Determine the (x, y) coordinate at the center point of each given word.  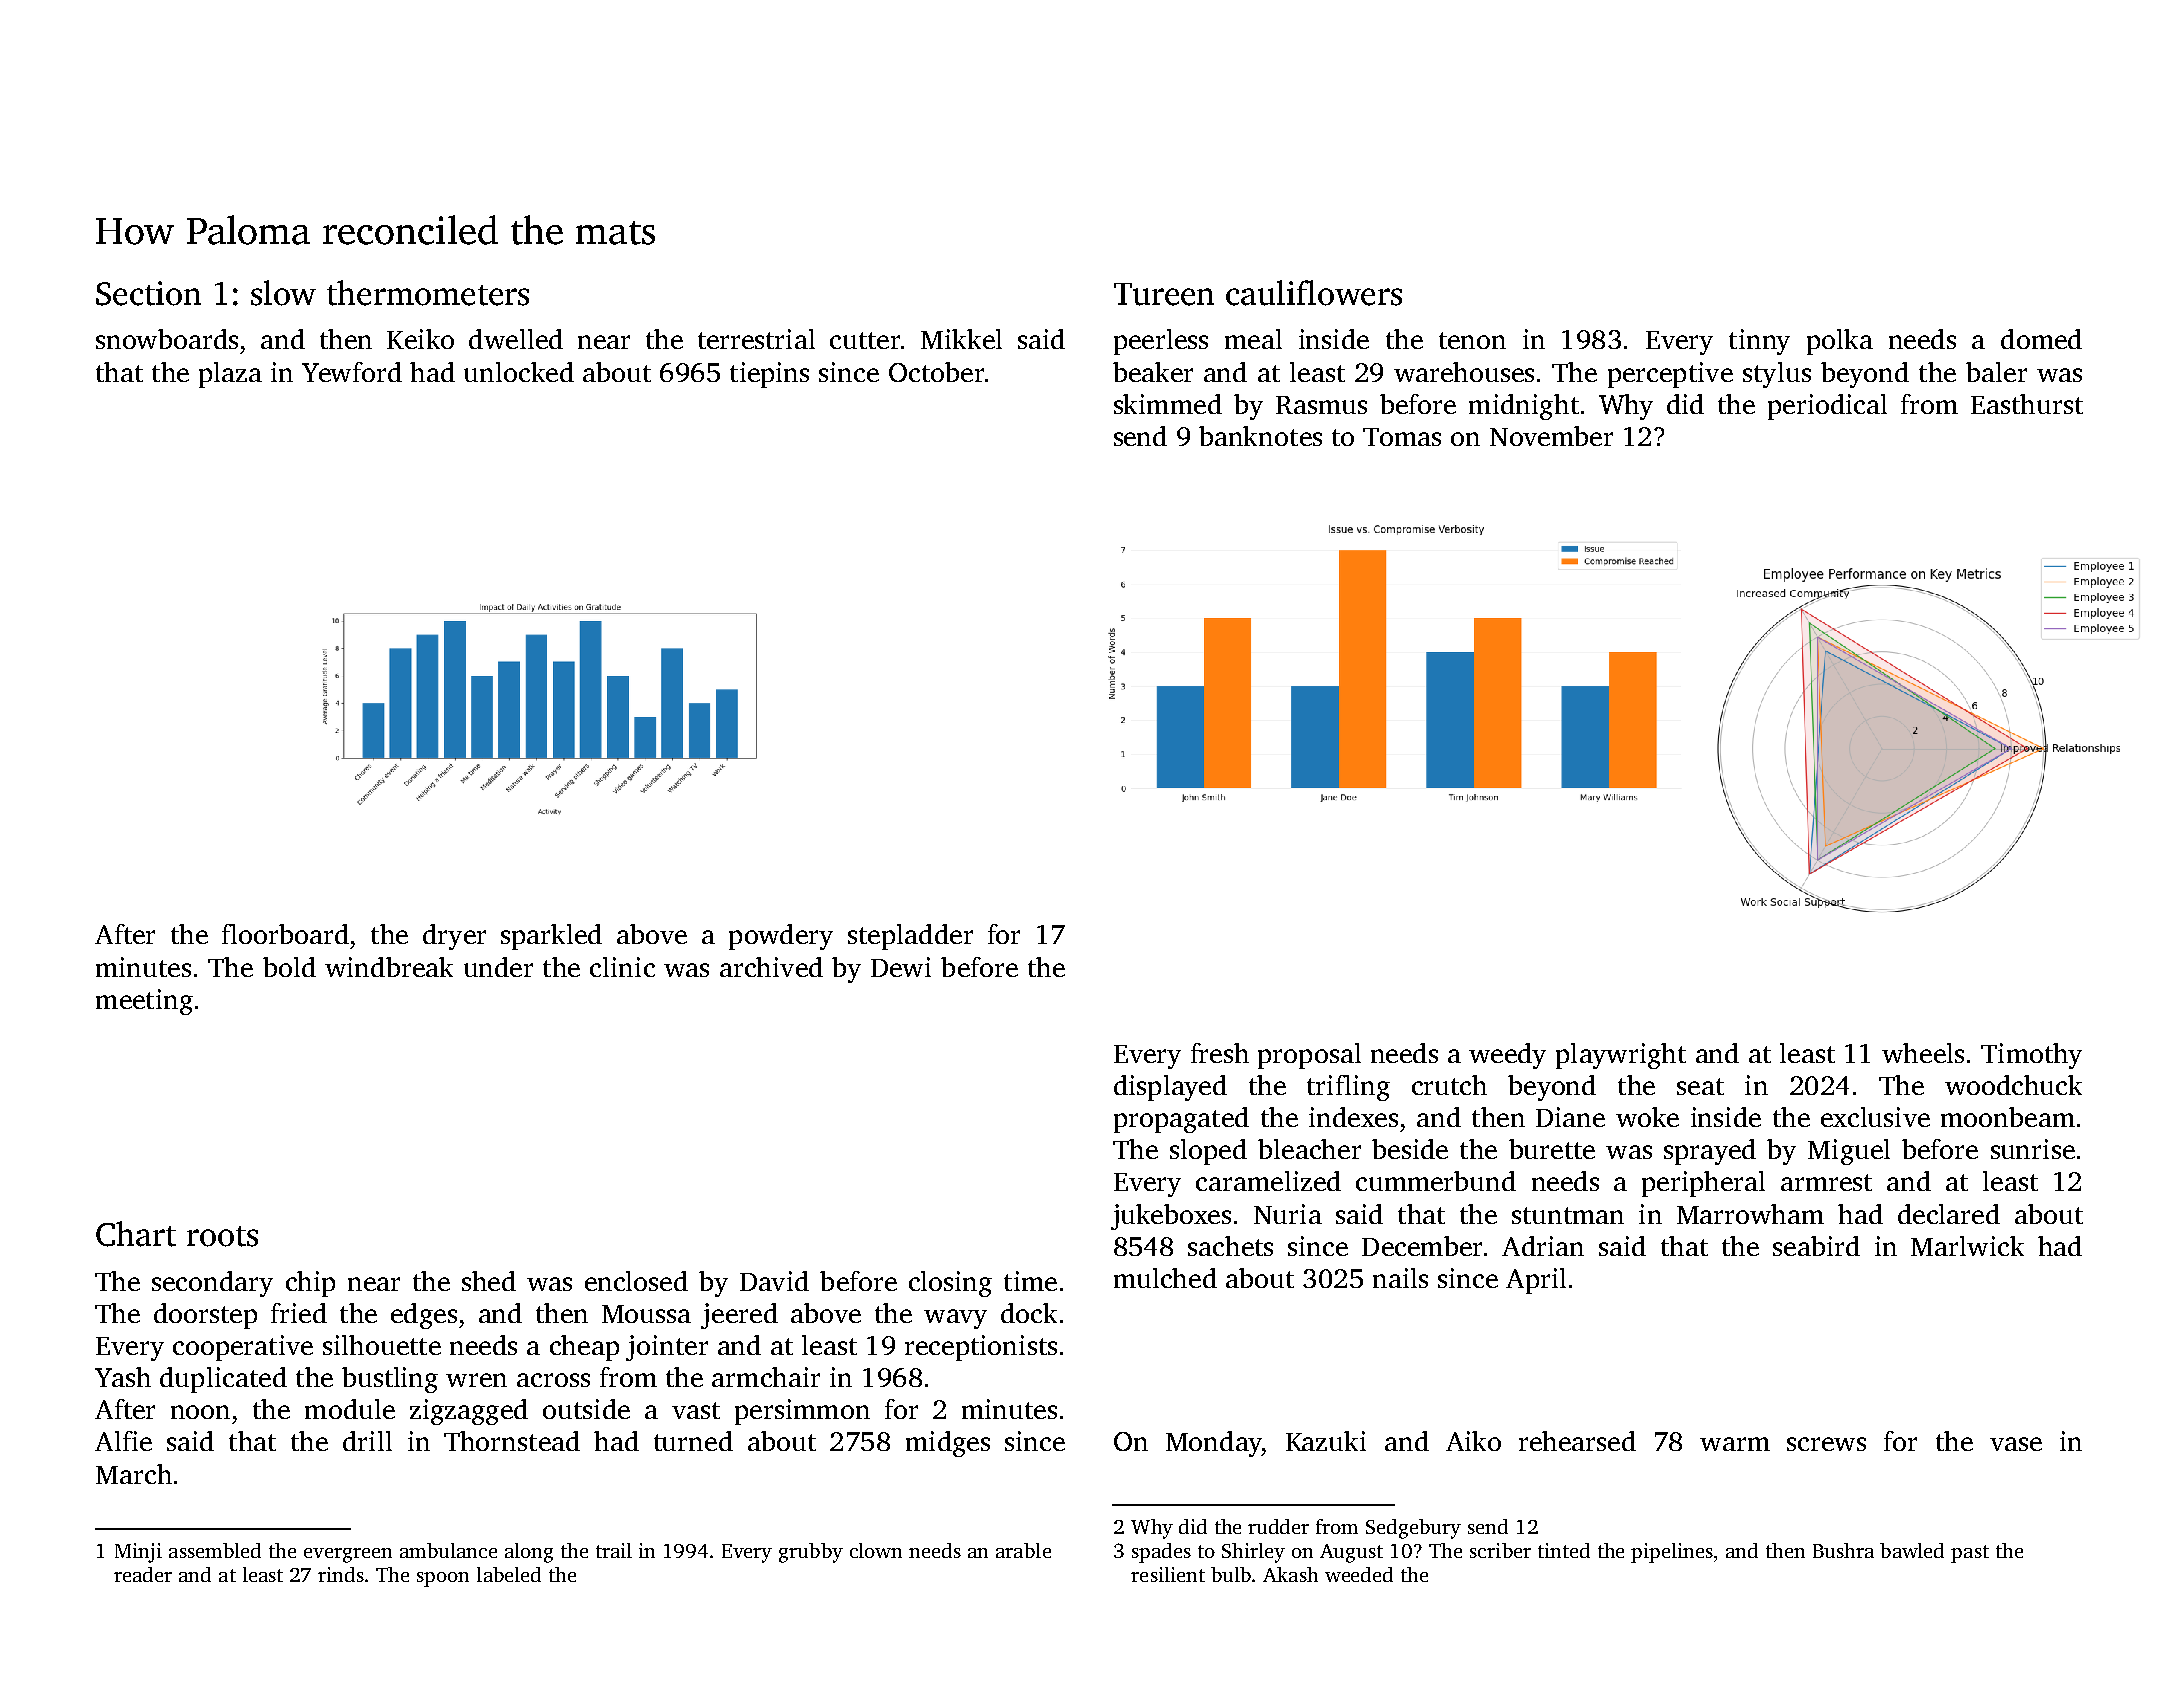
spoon (443, 1579)
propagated (1181, 1120)
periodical (1827, 407)
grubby (811, 1553)
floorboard (285, 934)
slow (283, 293)
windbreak (389, 967)
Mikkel (961, 339)
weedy (1507, 1056)
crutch (1449, 1085)
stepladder (910, 937)
